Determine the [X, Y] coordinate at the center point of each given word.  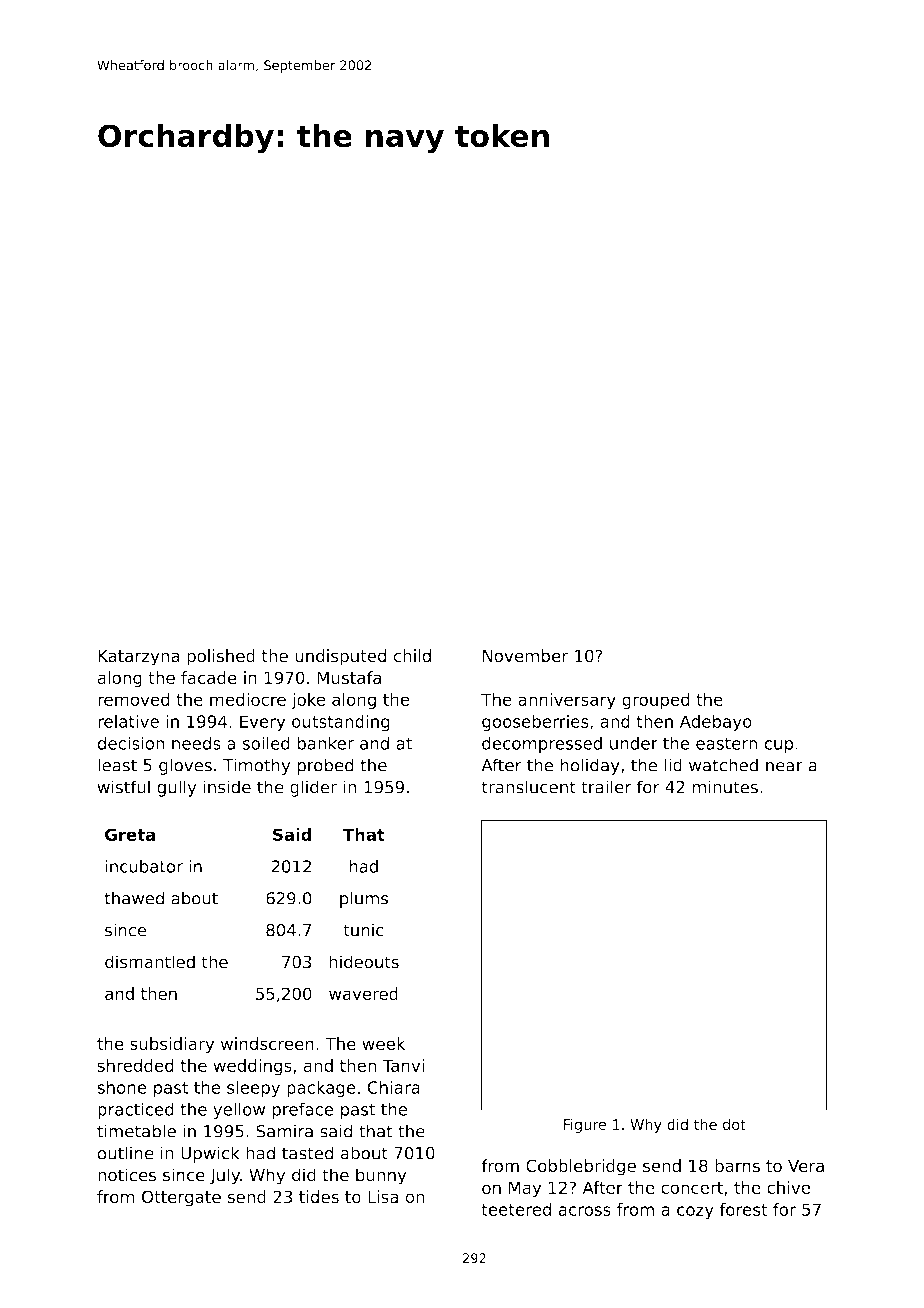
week [383, 1043]
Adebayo [716, 723]
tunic [364, 930]
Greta [130, 834]
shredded [135, 1065]
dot [734, 1124]
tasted [307, 1153]
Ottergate [181, 1198]
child [412, 656]
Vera [806, 1166]
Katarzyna [139, 657]
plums [364, 899]
